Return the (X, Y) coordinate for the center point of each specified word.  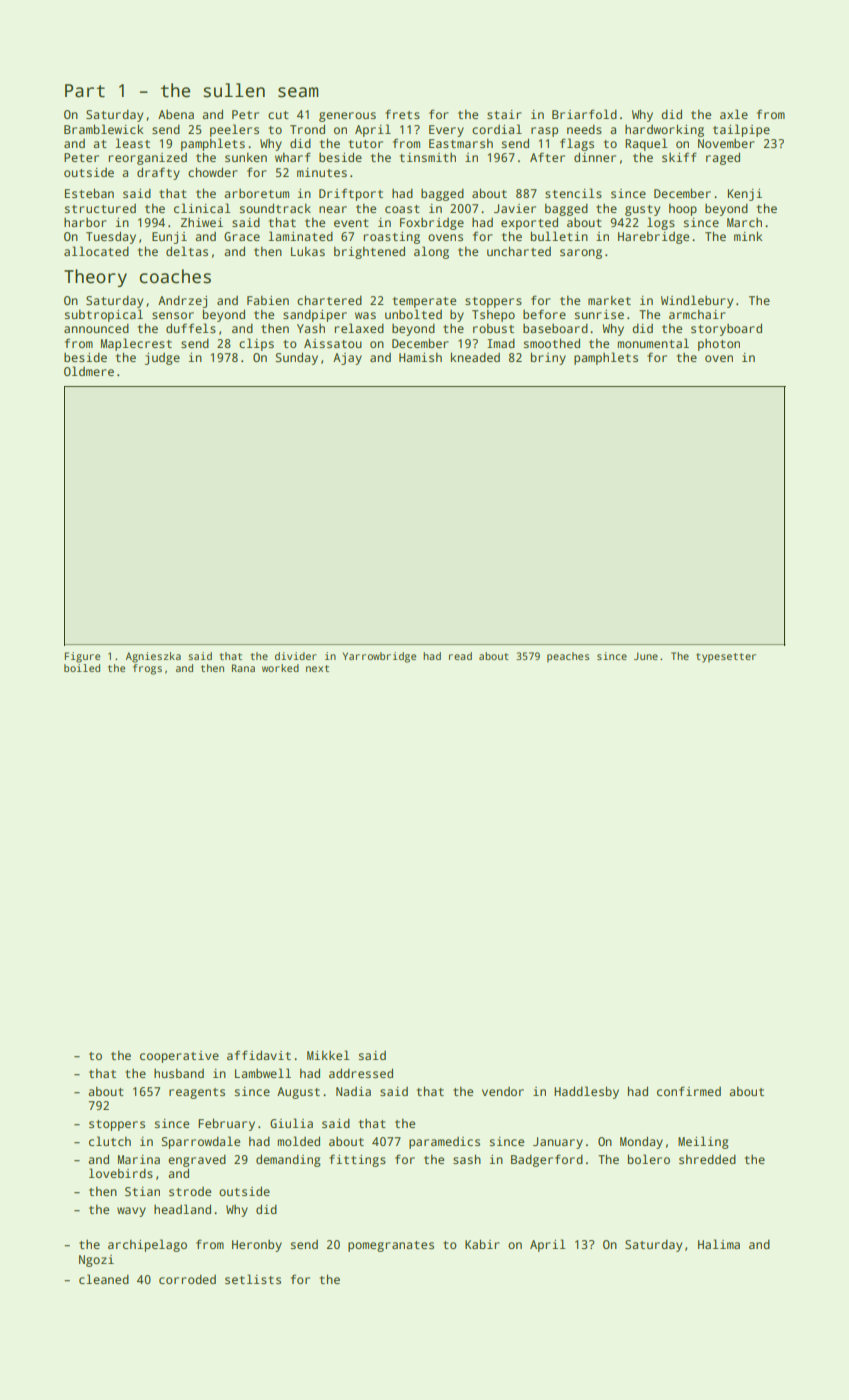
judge (162, 359)
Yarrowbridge (379, 657)
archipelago (147, 1245)
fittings (357, 1160)
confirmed (689, 1091)
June (646, 656)
